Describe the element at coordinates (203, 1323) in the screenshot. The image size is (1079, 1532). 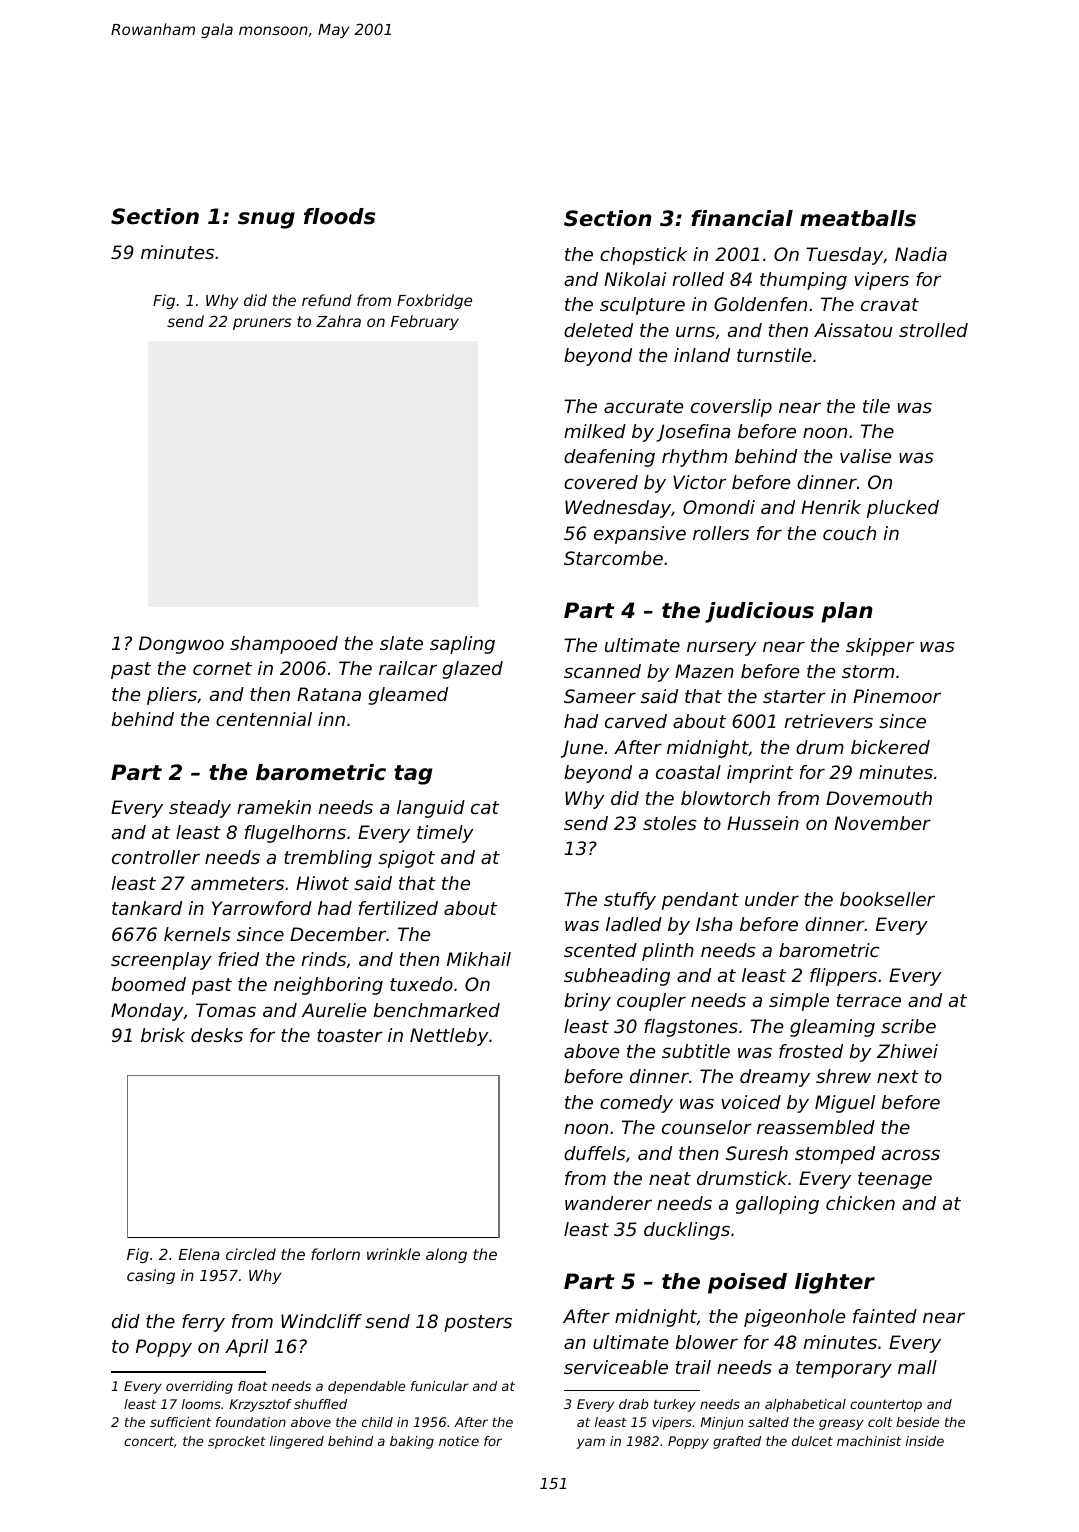
I see `ferry` at that location.
